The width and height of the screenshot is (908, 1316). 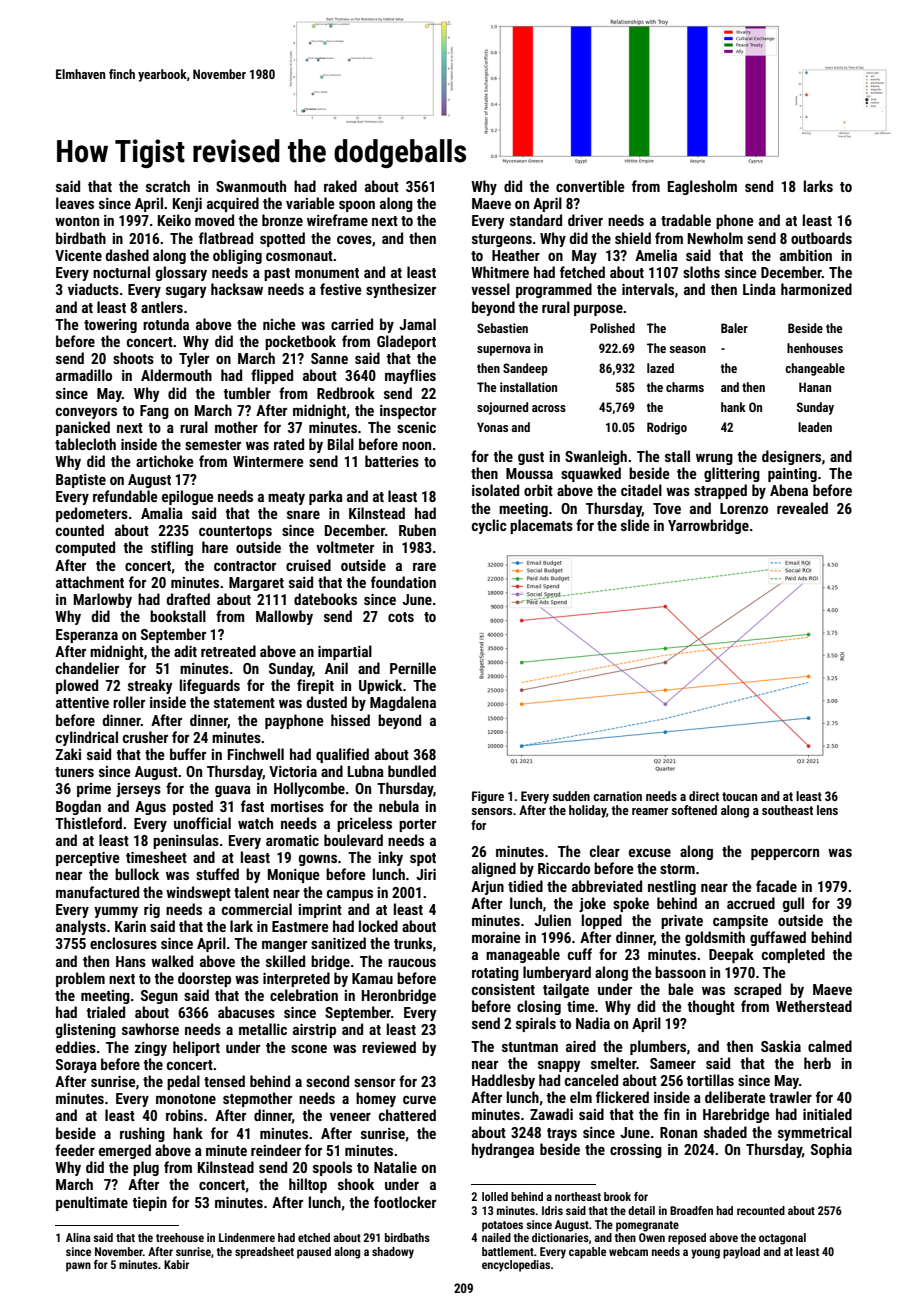 What do you see at coordinates (325, 599) in the screenshot?
I see `datebooks` at bounding box center [325, 599].
